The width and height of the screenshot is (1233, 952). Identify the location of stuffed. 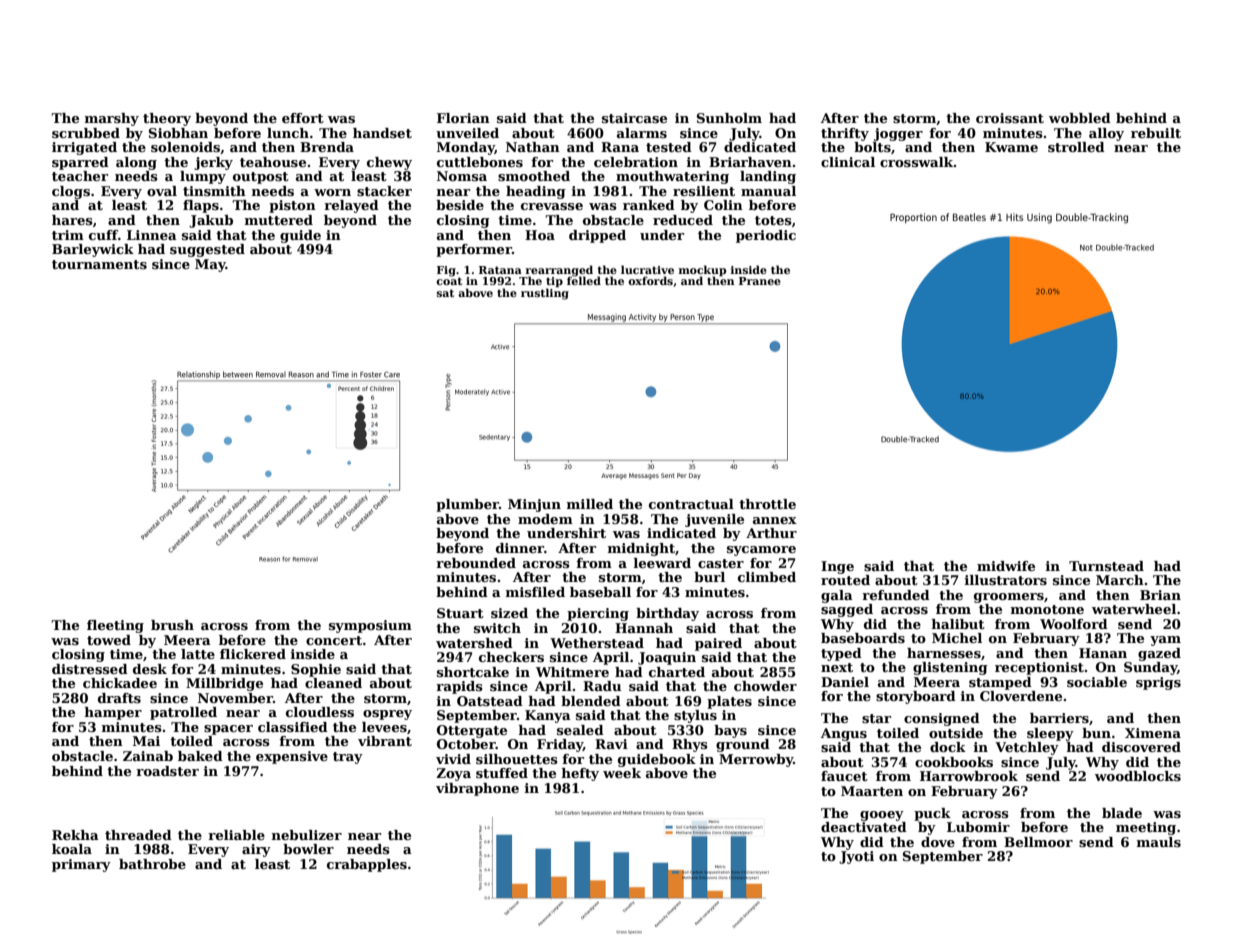
(502, 773).
